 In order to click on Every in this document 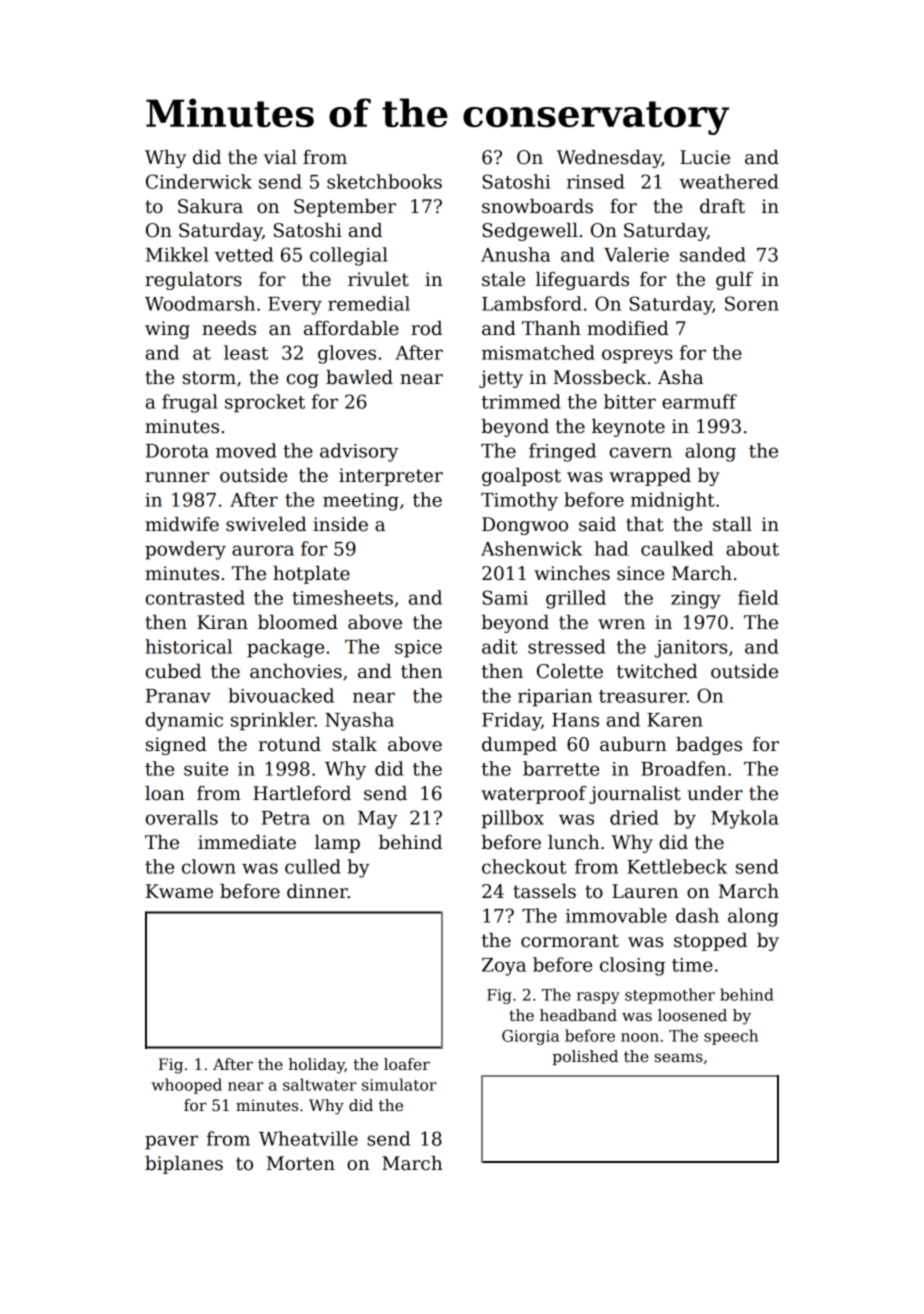, I will do `click(295, 306)`.
